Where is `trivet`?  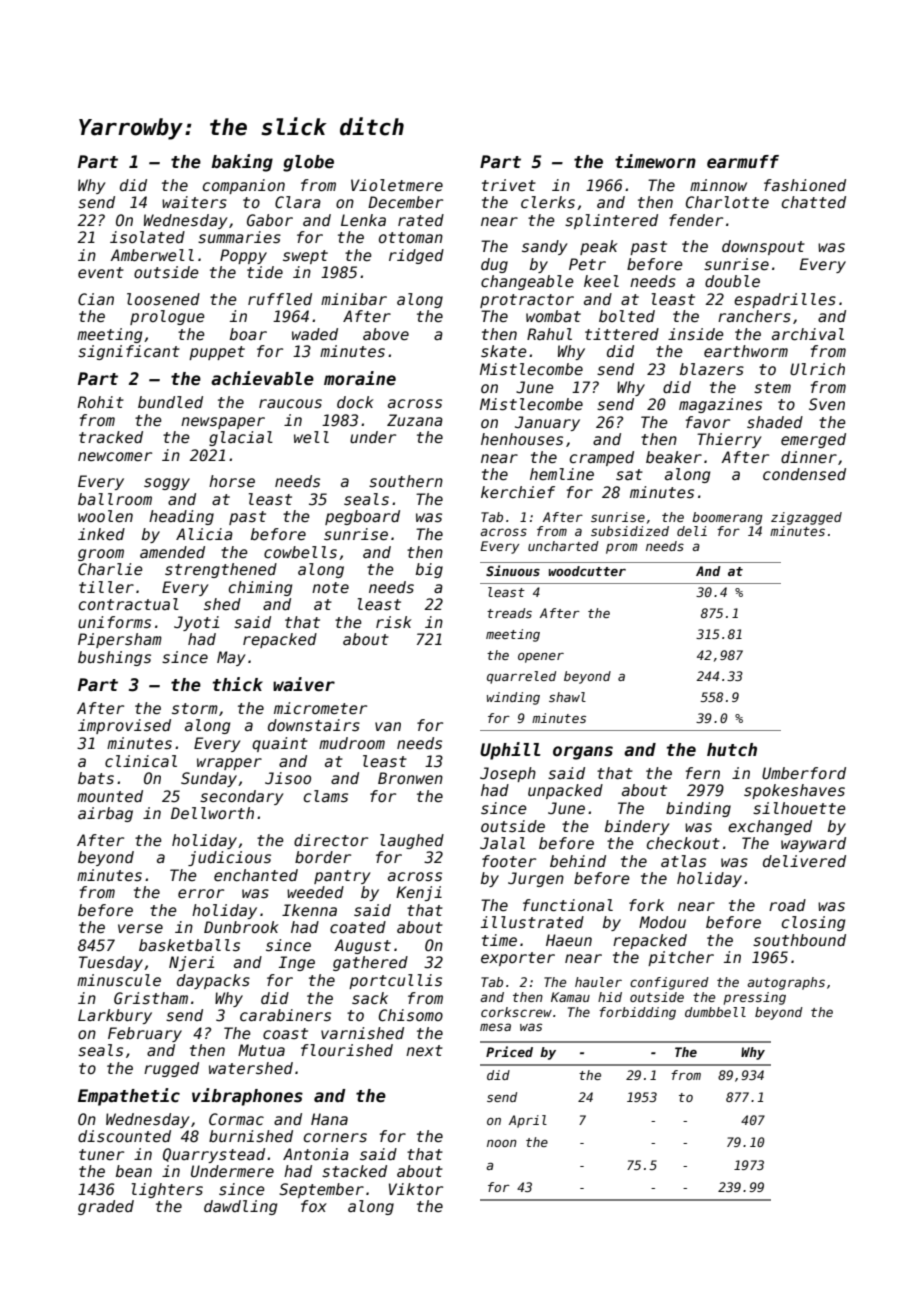
trivet is located at coordinates (509, 185).
